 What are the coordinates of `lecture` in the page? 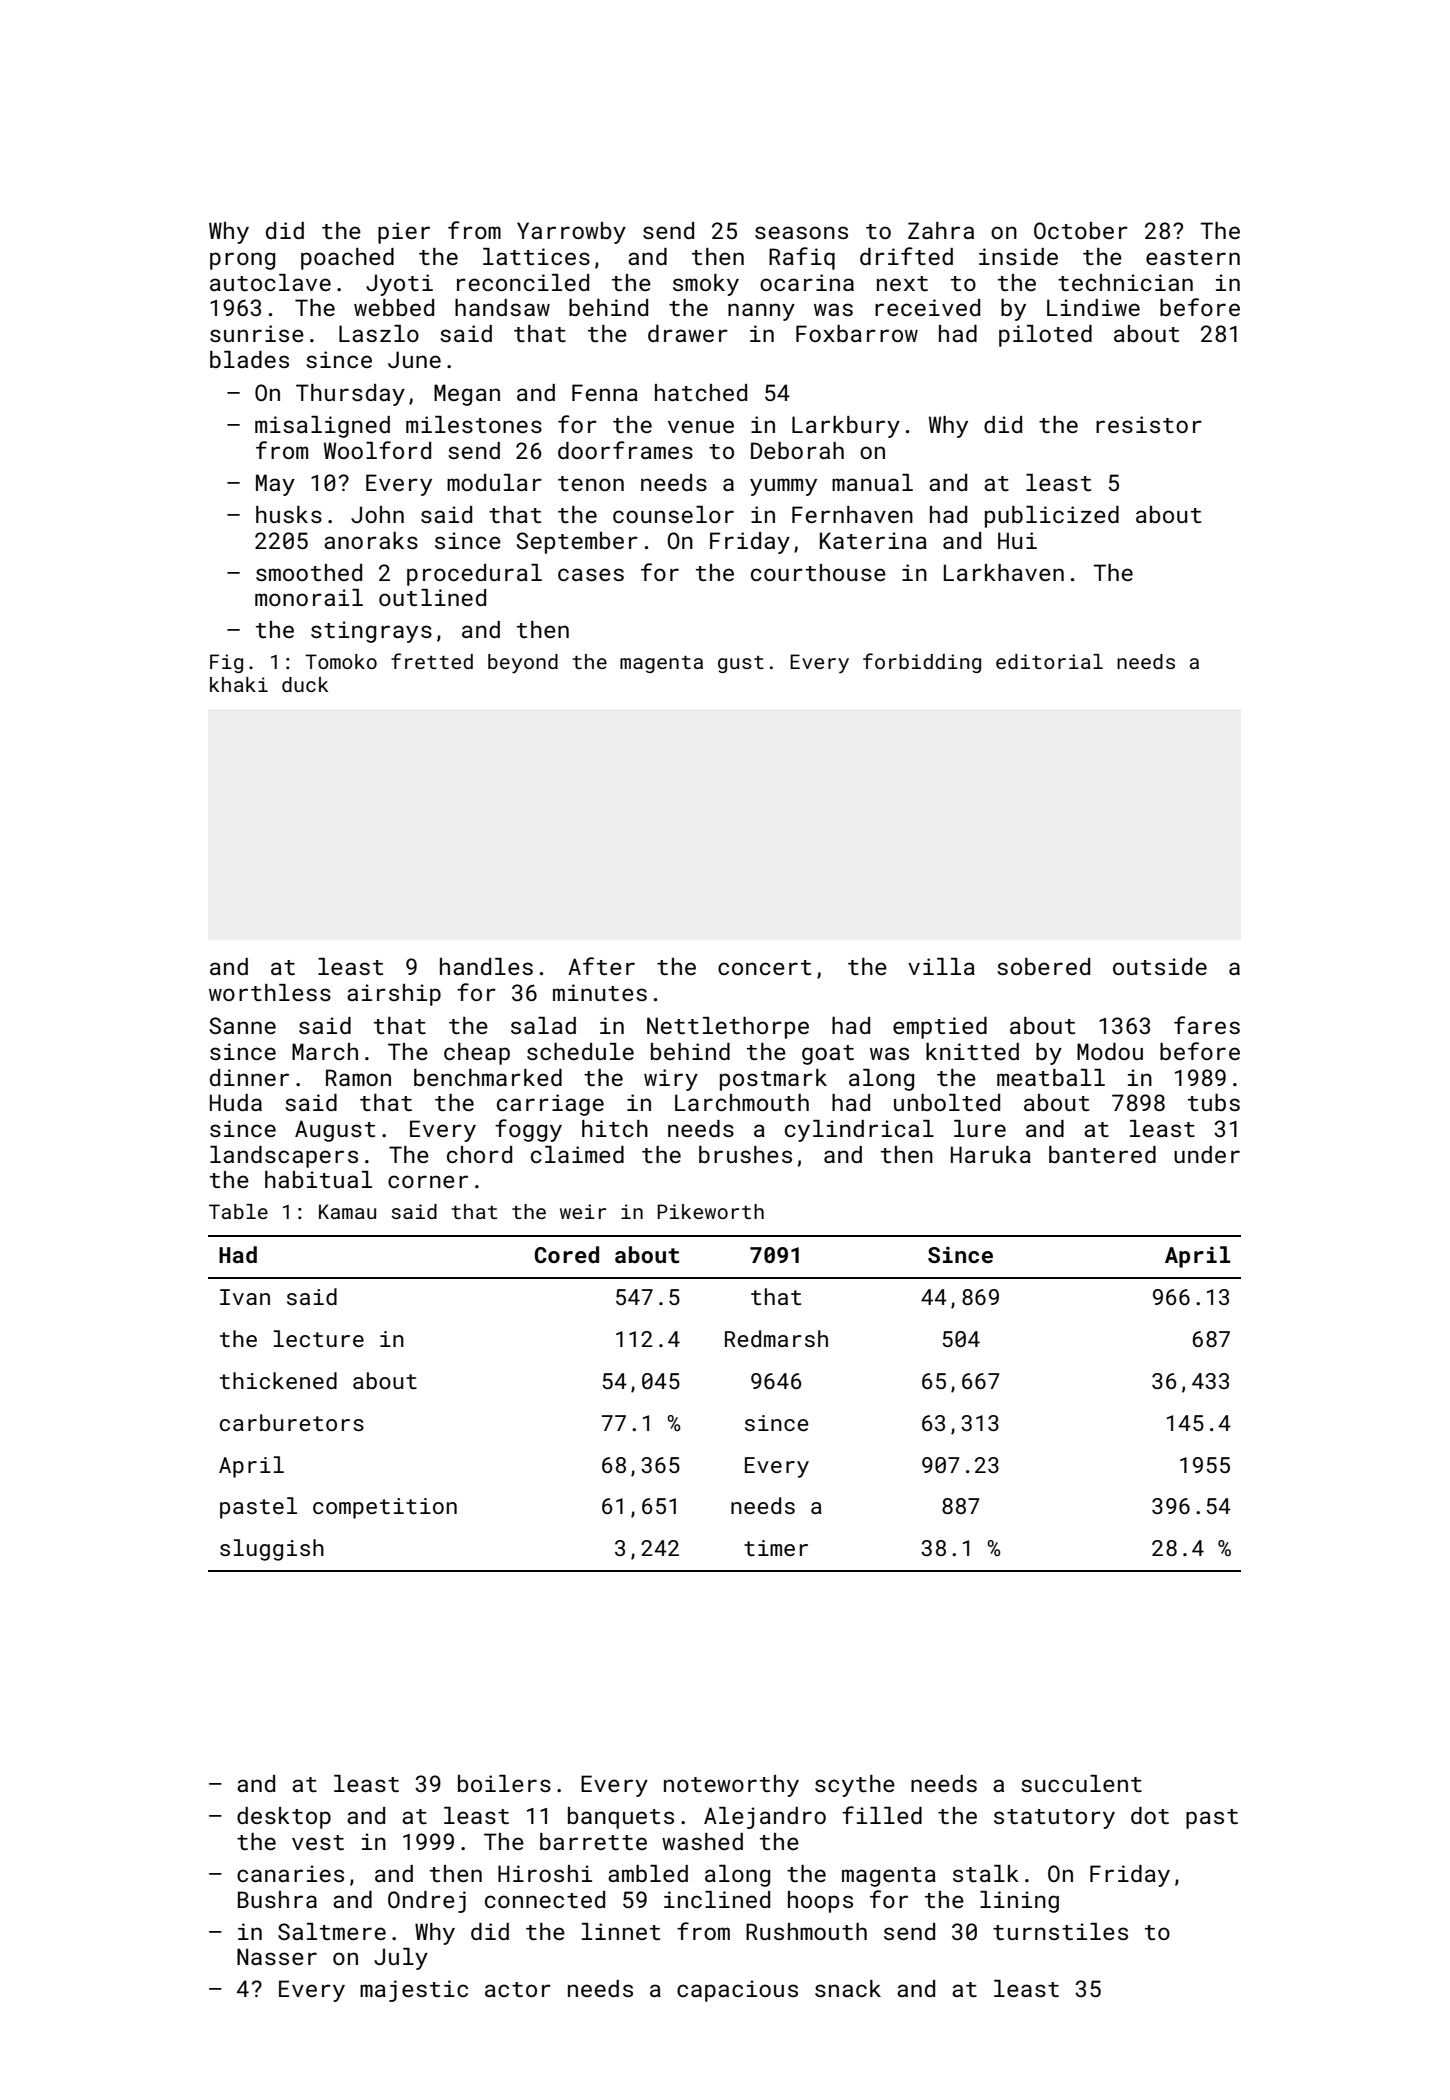 It's located at (319, 1338).
